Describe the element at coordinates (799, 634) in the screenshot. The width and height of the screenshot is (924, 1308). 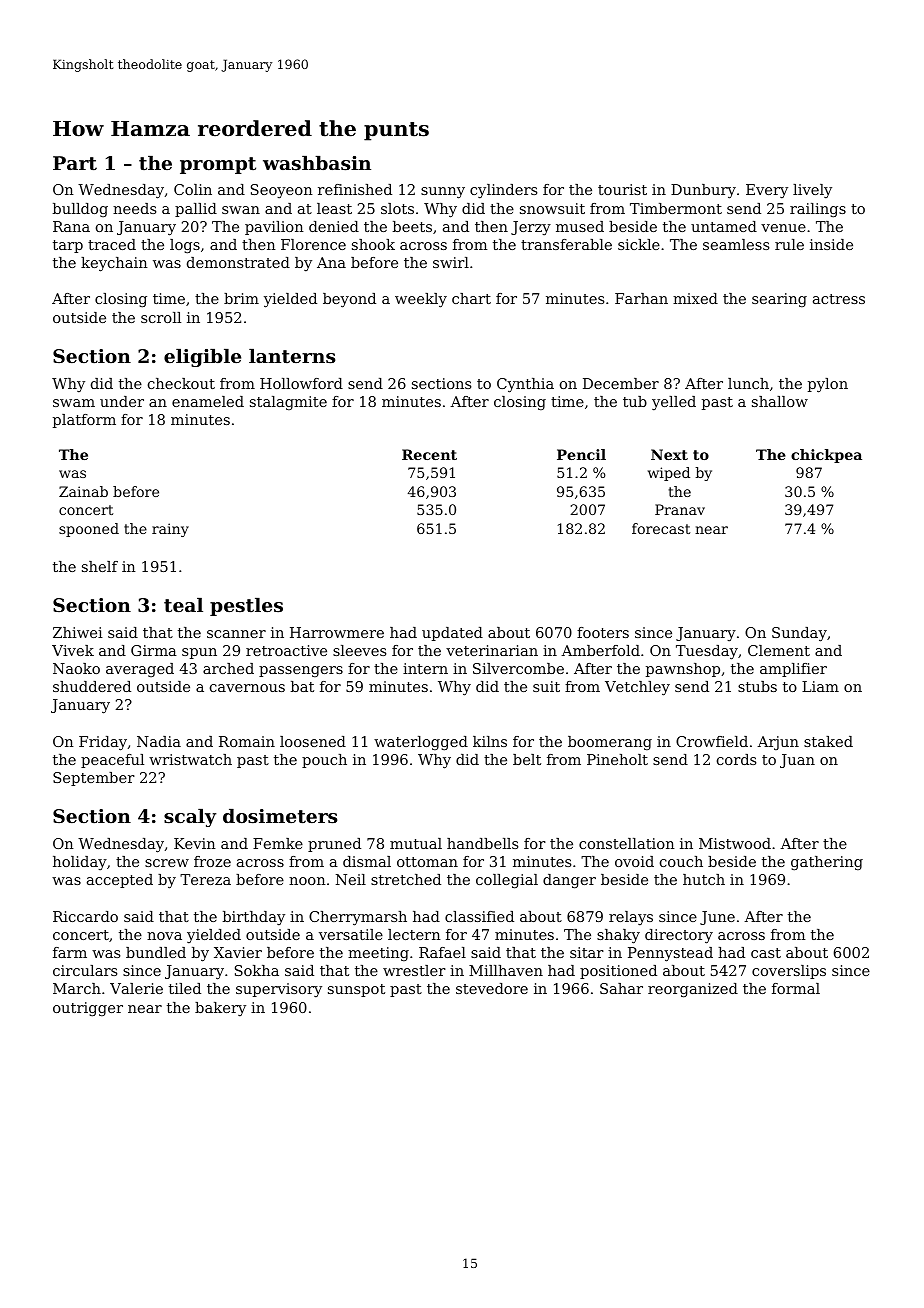
I see `Sunday` at that location.
